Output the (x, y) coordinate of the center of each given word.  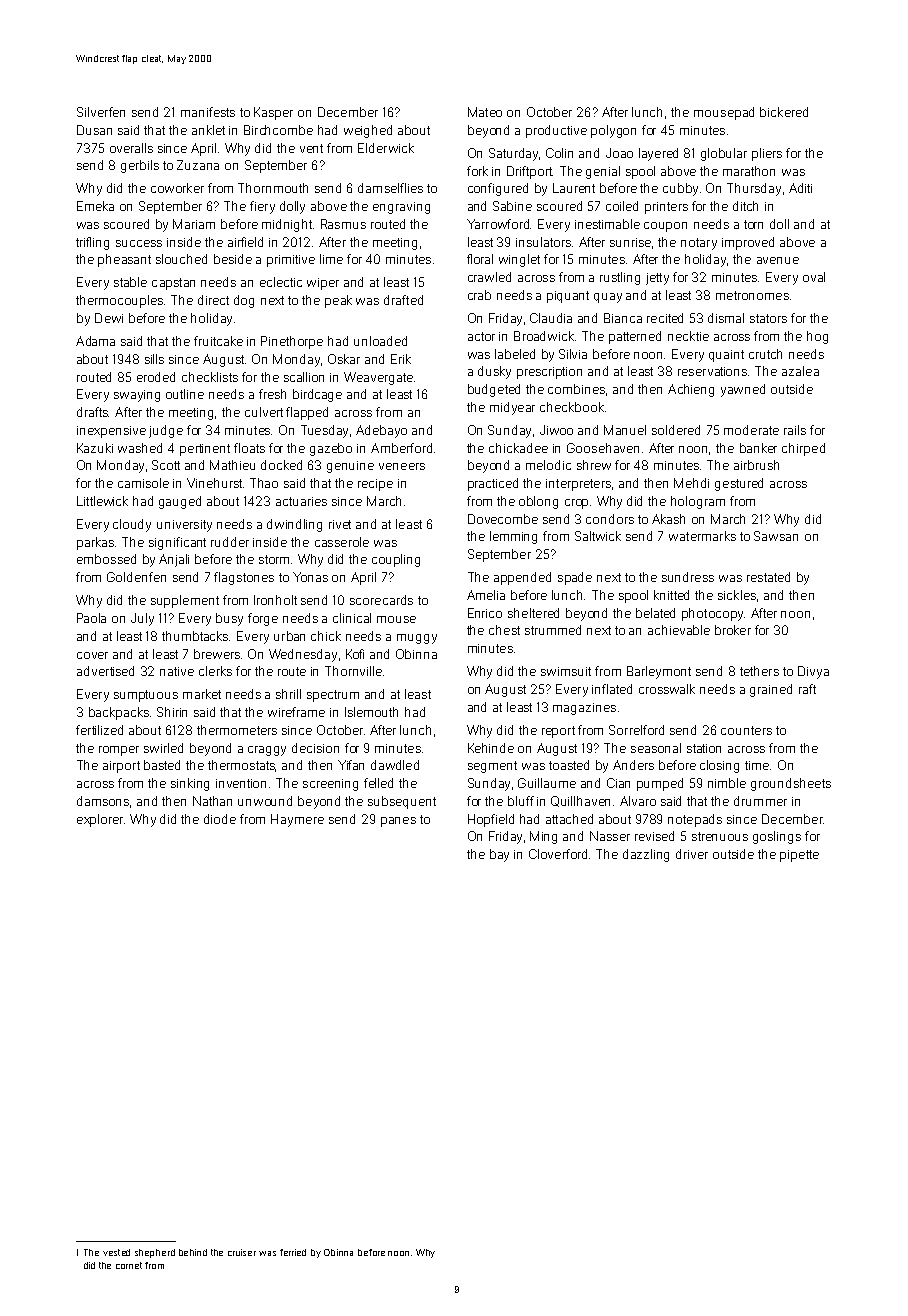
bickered (784, 112)
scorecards (381, 600)
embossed (106, 559)
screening (330, 785)
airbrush (756, 465)
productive (556, 131)
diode (220, 819)
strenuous (720, 836)
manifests (208, 112)
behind (193, 1252)
